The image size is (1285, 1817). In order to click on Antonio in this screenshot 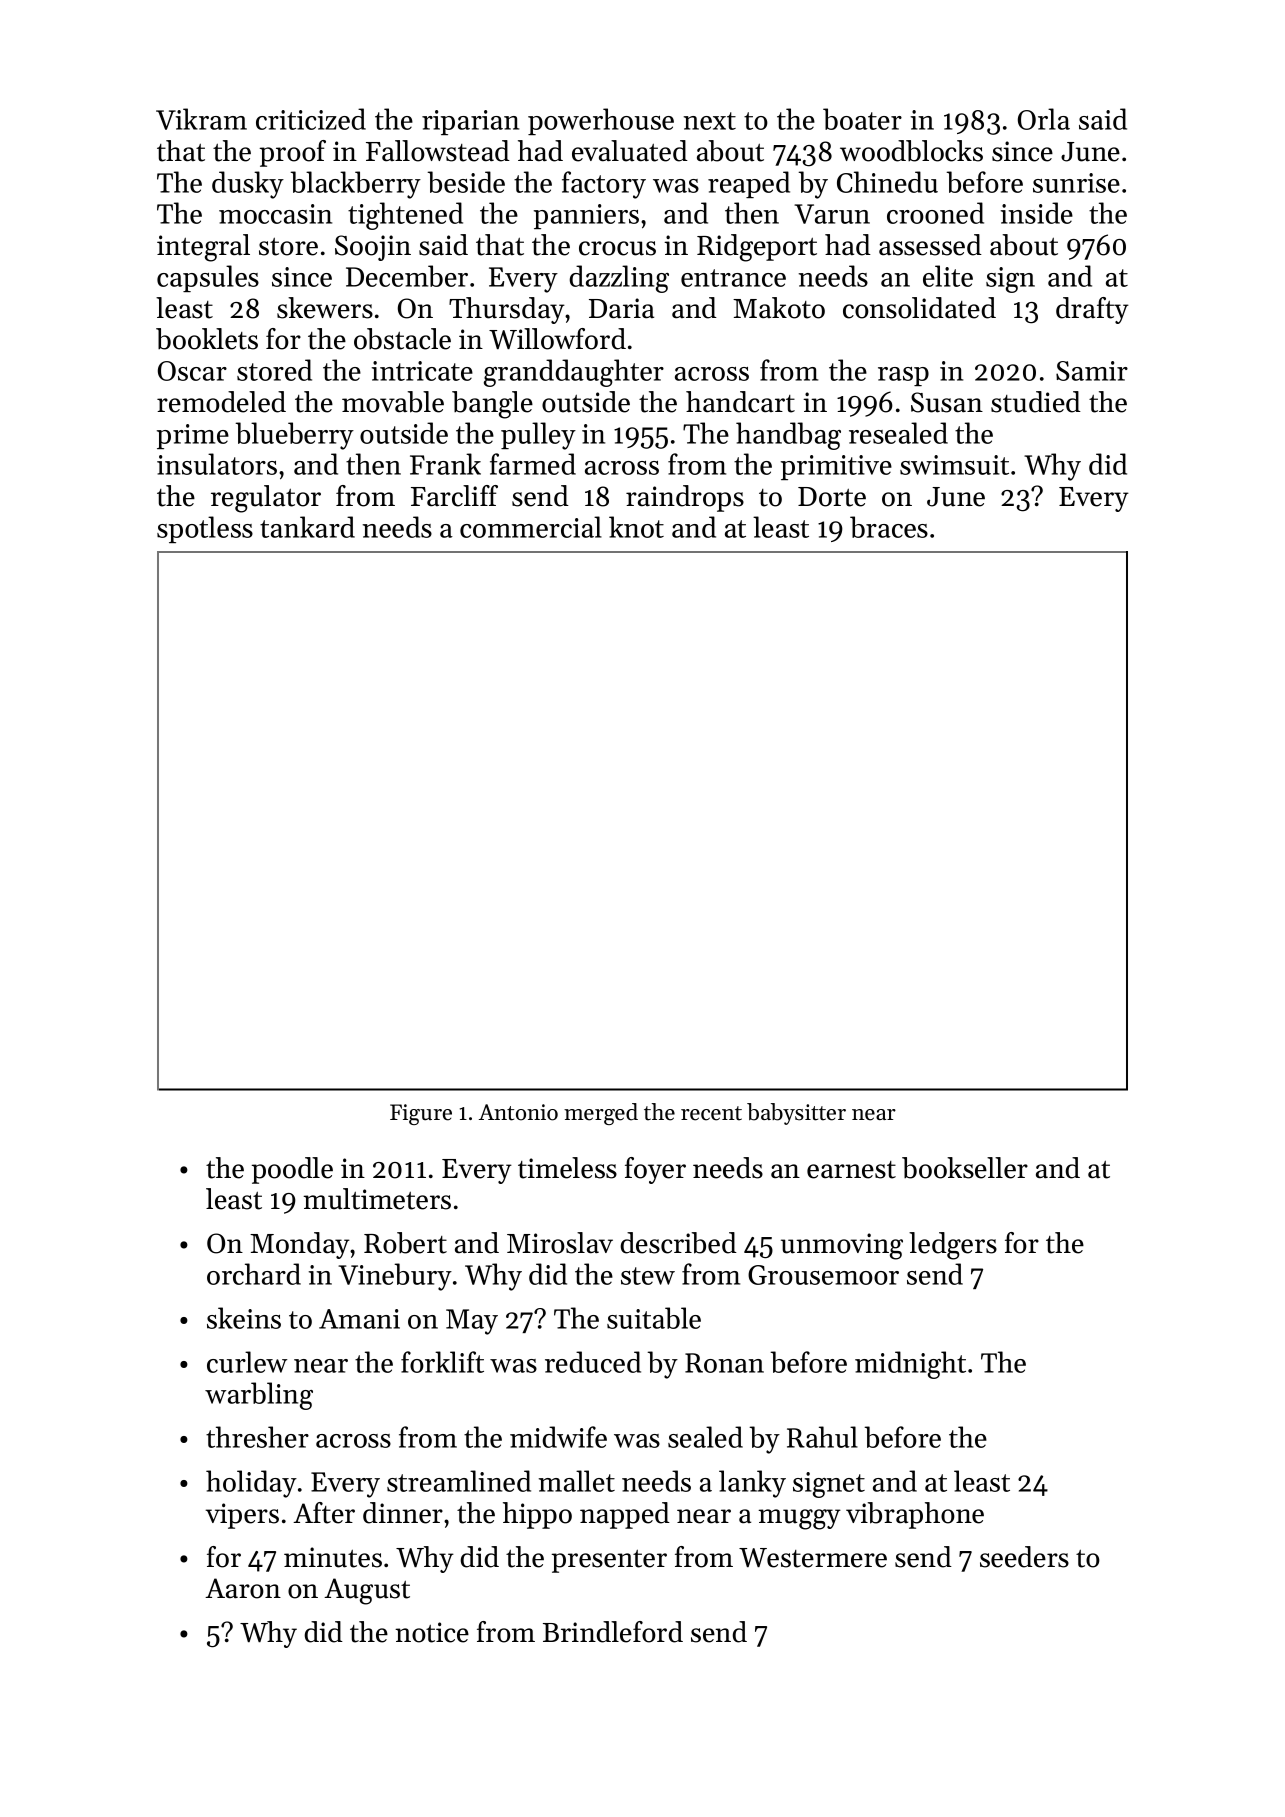, I will do `click(518, 1112)`.
